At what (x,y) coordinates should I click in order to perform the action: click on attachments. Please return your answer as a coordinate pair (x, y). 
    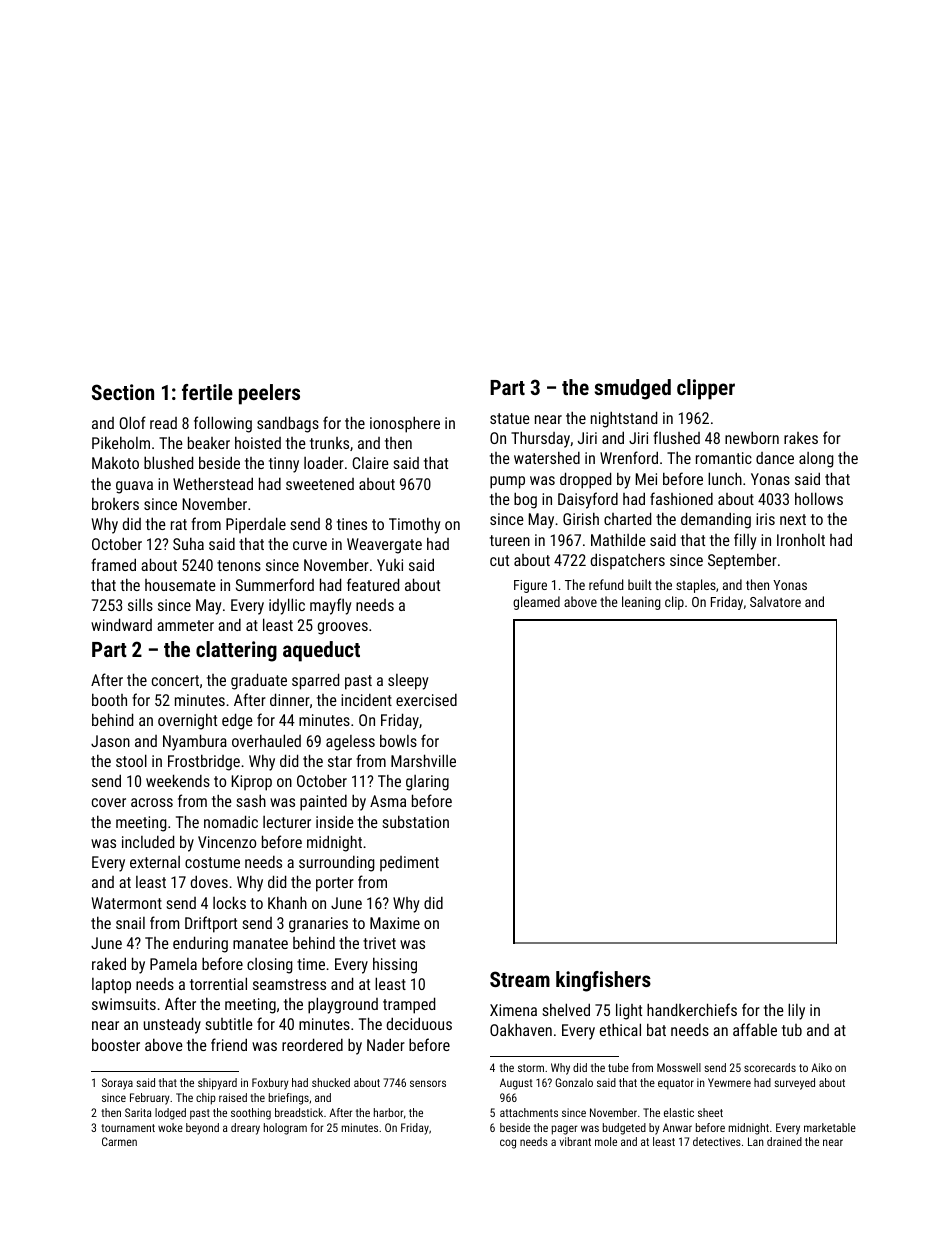
    Looking at the image, I should click on (529, 1112).
